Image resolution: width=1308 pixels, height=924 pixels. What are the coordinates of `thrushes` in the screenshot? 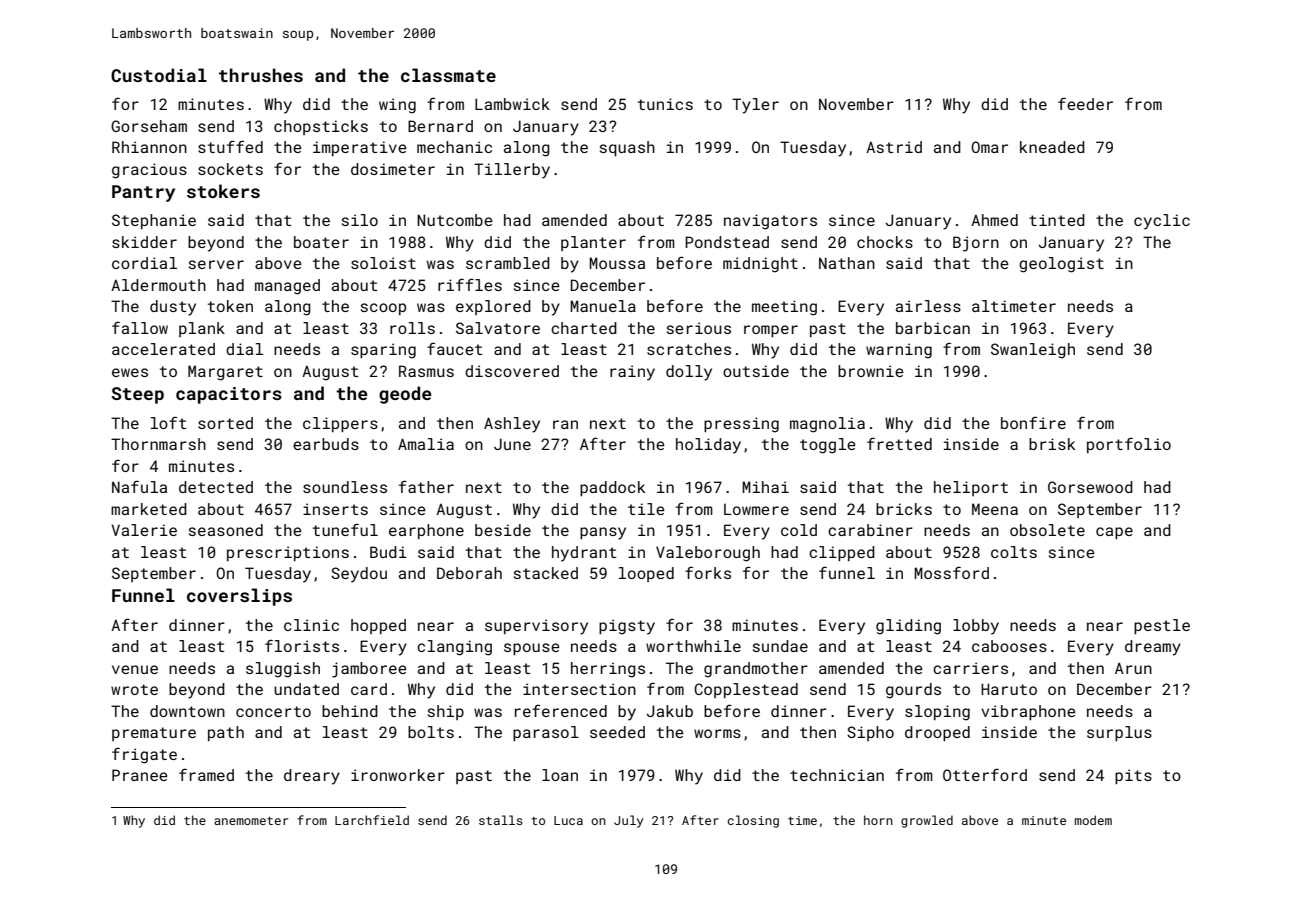 It's located at (261, 75).
